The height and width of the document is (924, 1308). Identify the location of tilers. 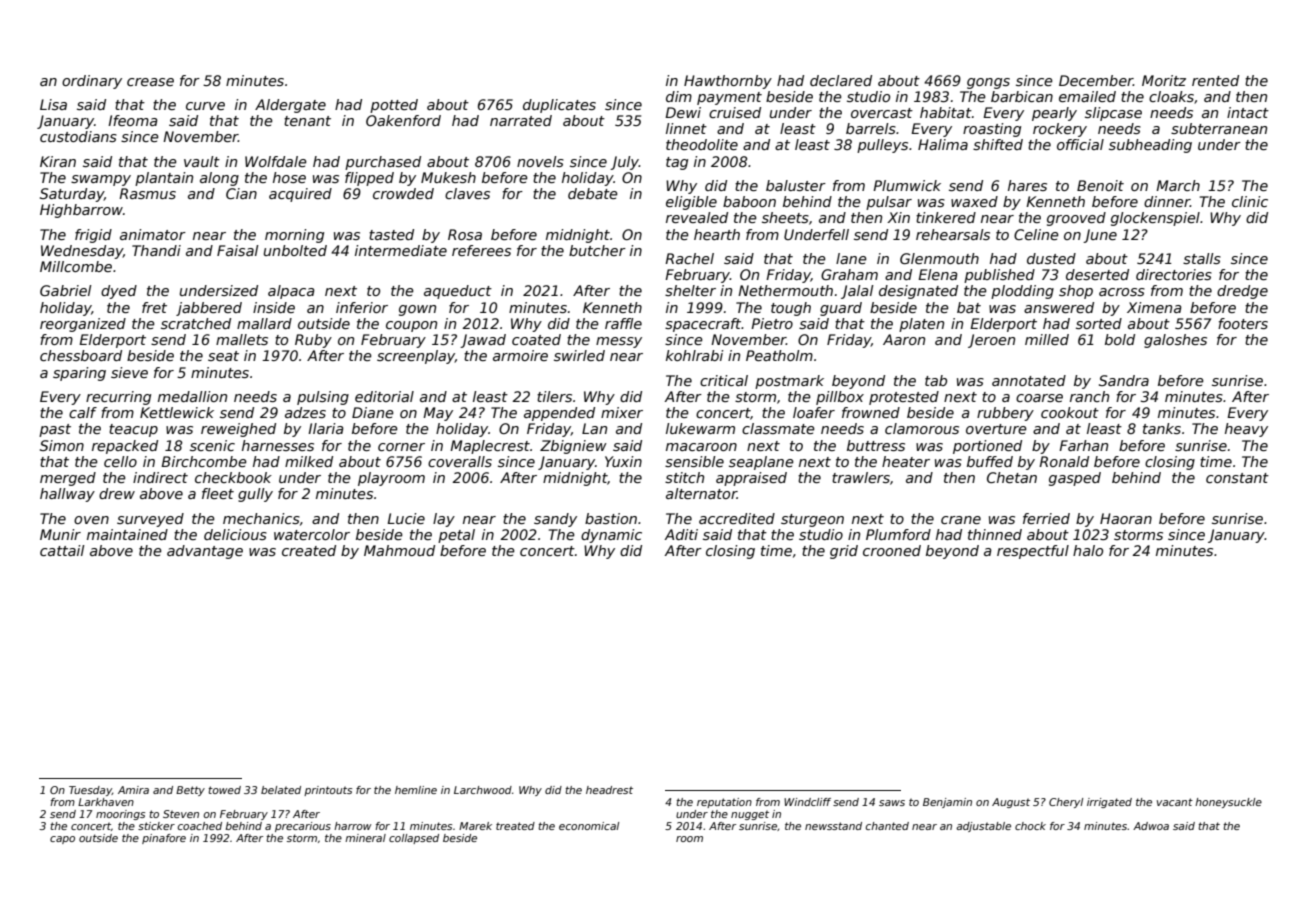
(554, 396).
